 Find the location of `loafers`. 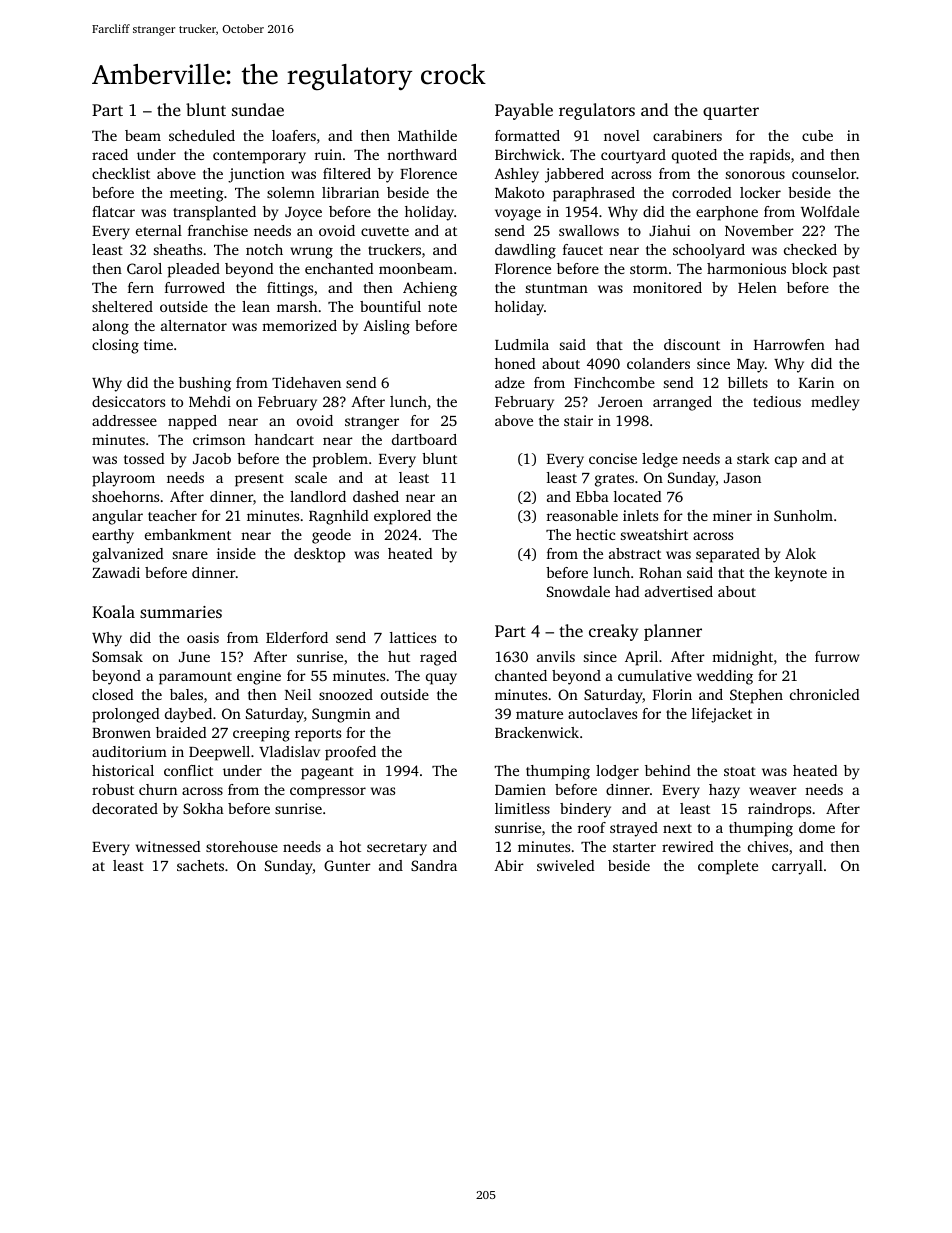

loafers is located at coordinates (294, 135).
